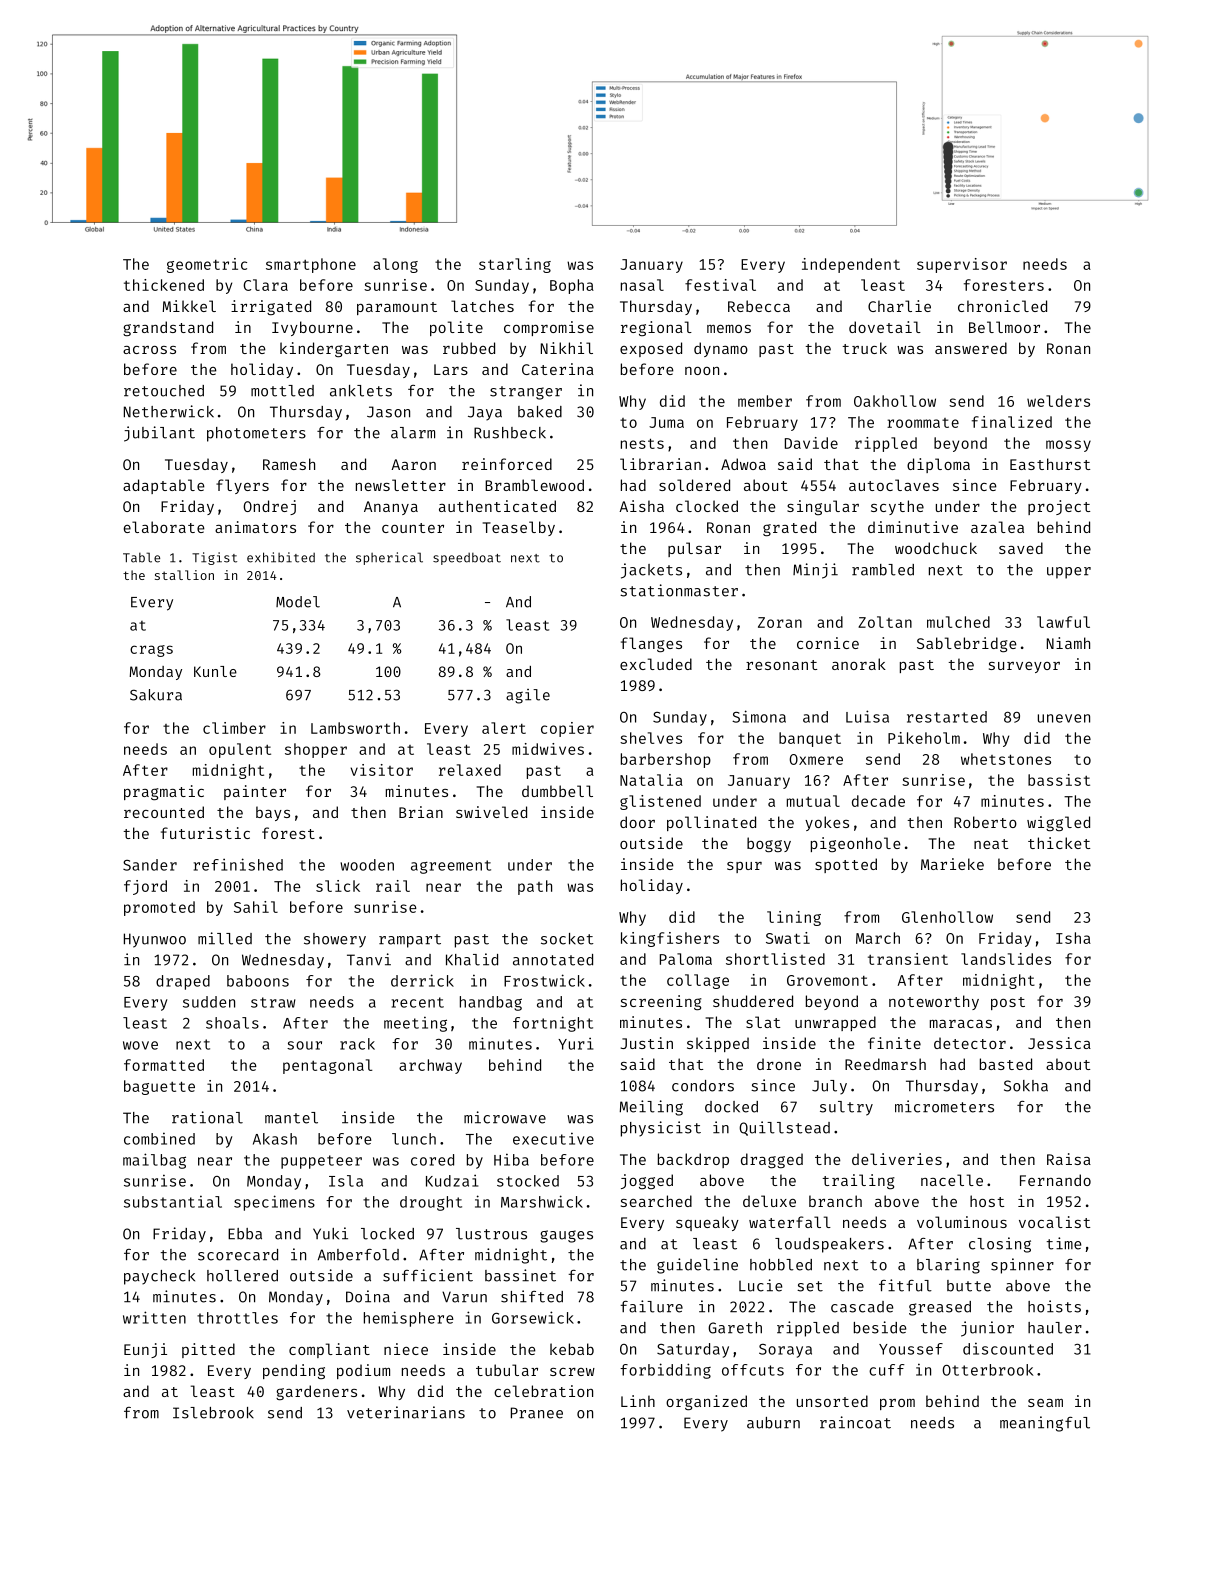 This image has height=1571, width=1214. Describe the element at coordinates (209, 1002) in the image. I see `sudden` at that location.
